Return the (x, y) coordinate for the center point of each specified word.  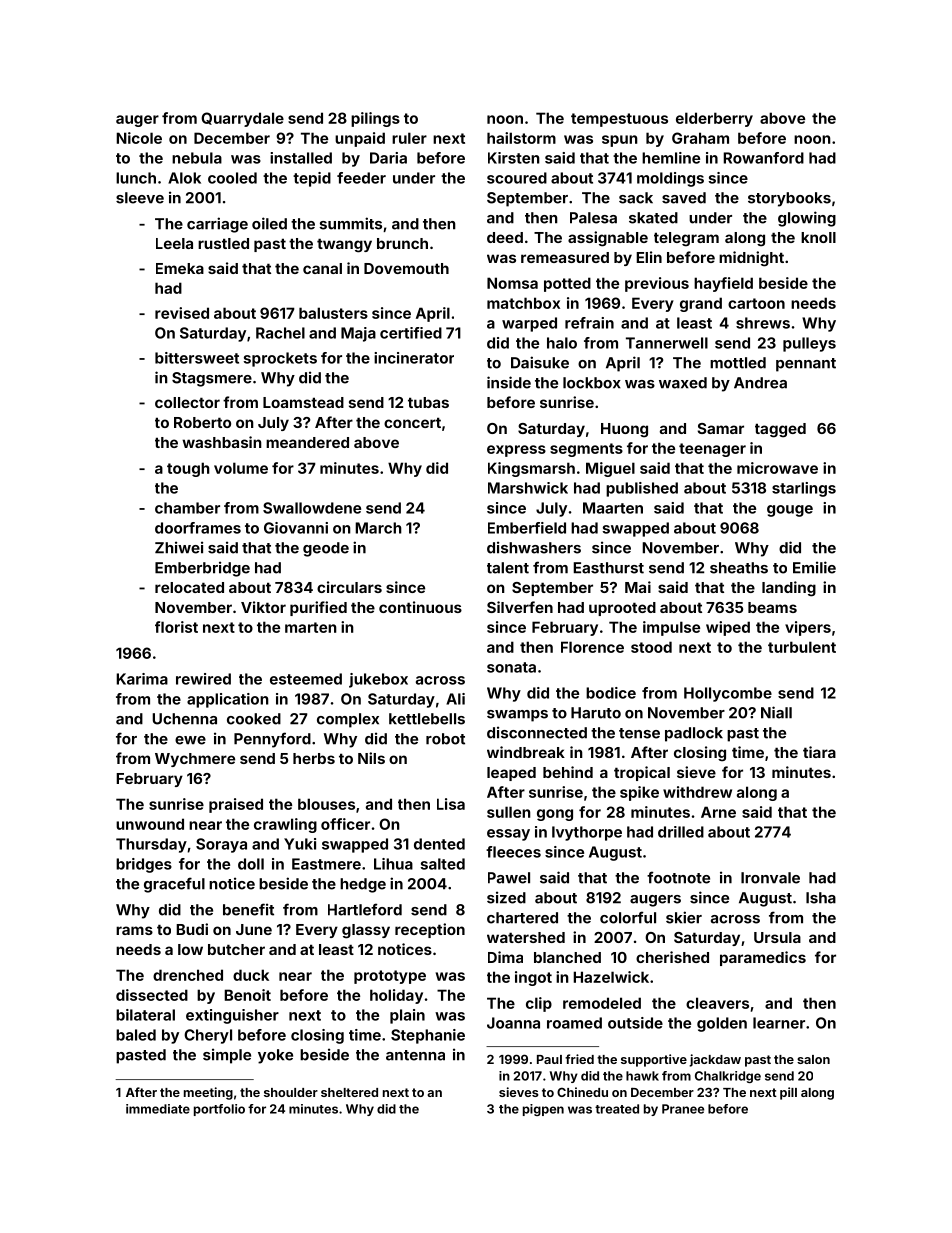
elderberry (714, 119)
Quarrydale (242, 119)
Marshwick (528, 488)
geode (326, 549)
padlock (694, 734)
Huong (624, 430)
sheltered (349, 1092)
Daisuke (540, 362)
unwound (150, 824)
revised (182, 313)
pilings (375, 119)
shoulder (291, 1092)
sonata (511, 667)
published (642, 489)
